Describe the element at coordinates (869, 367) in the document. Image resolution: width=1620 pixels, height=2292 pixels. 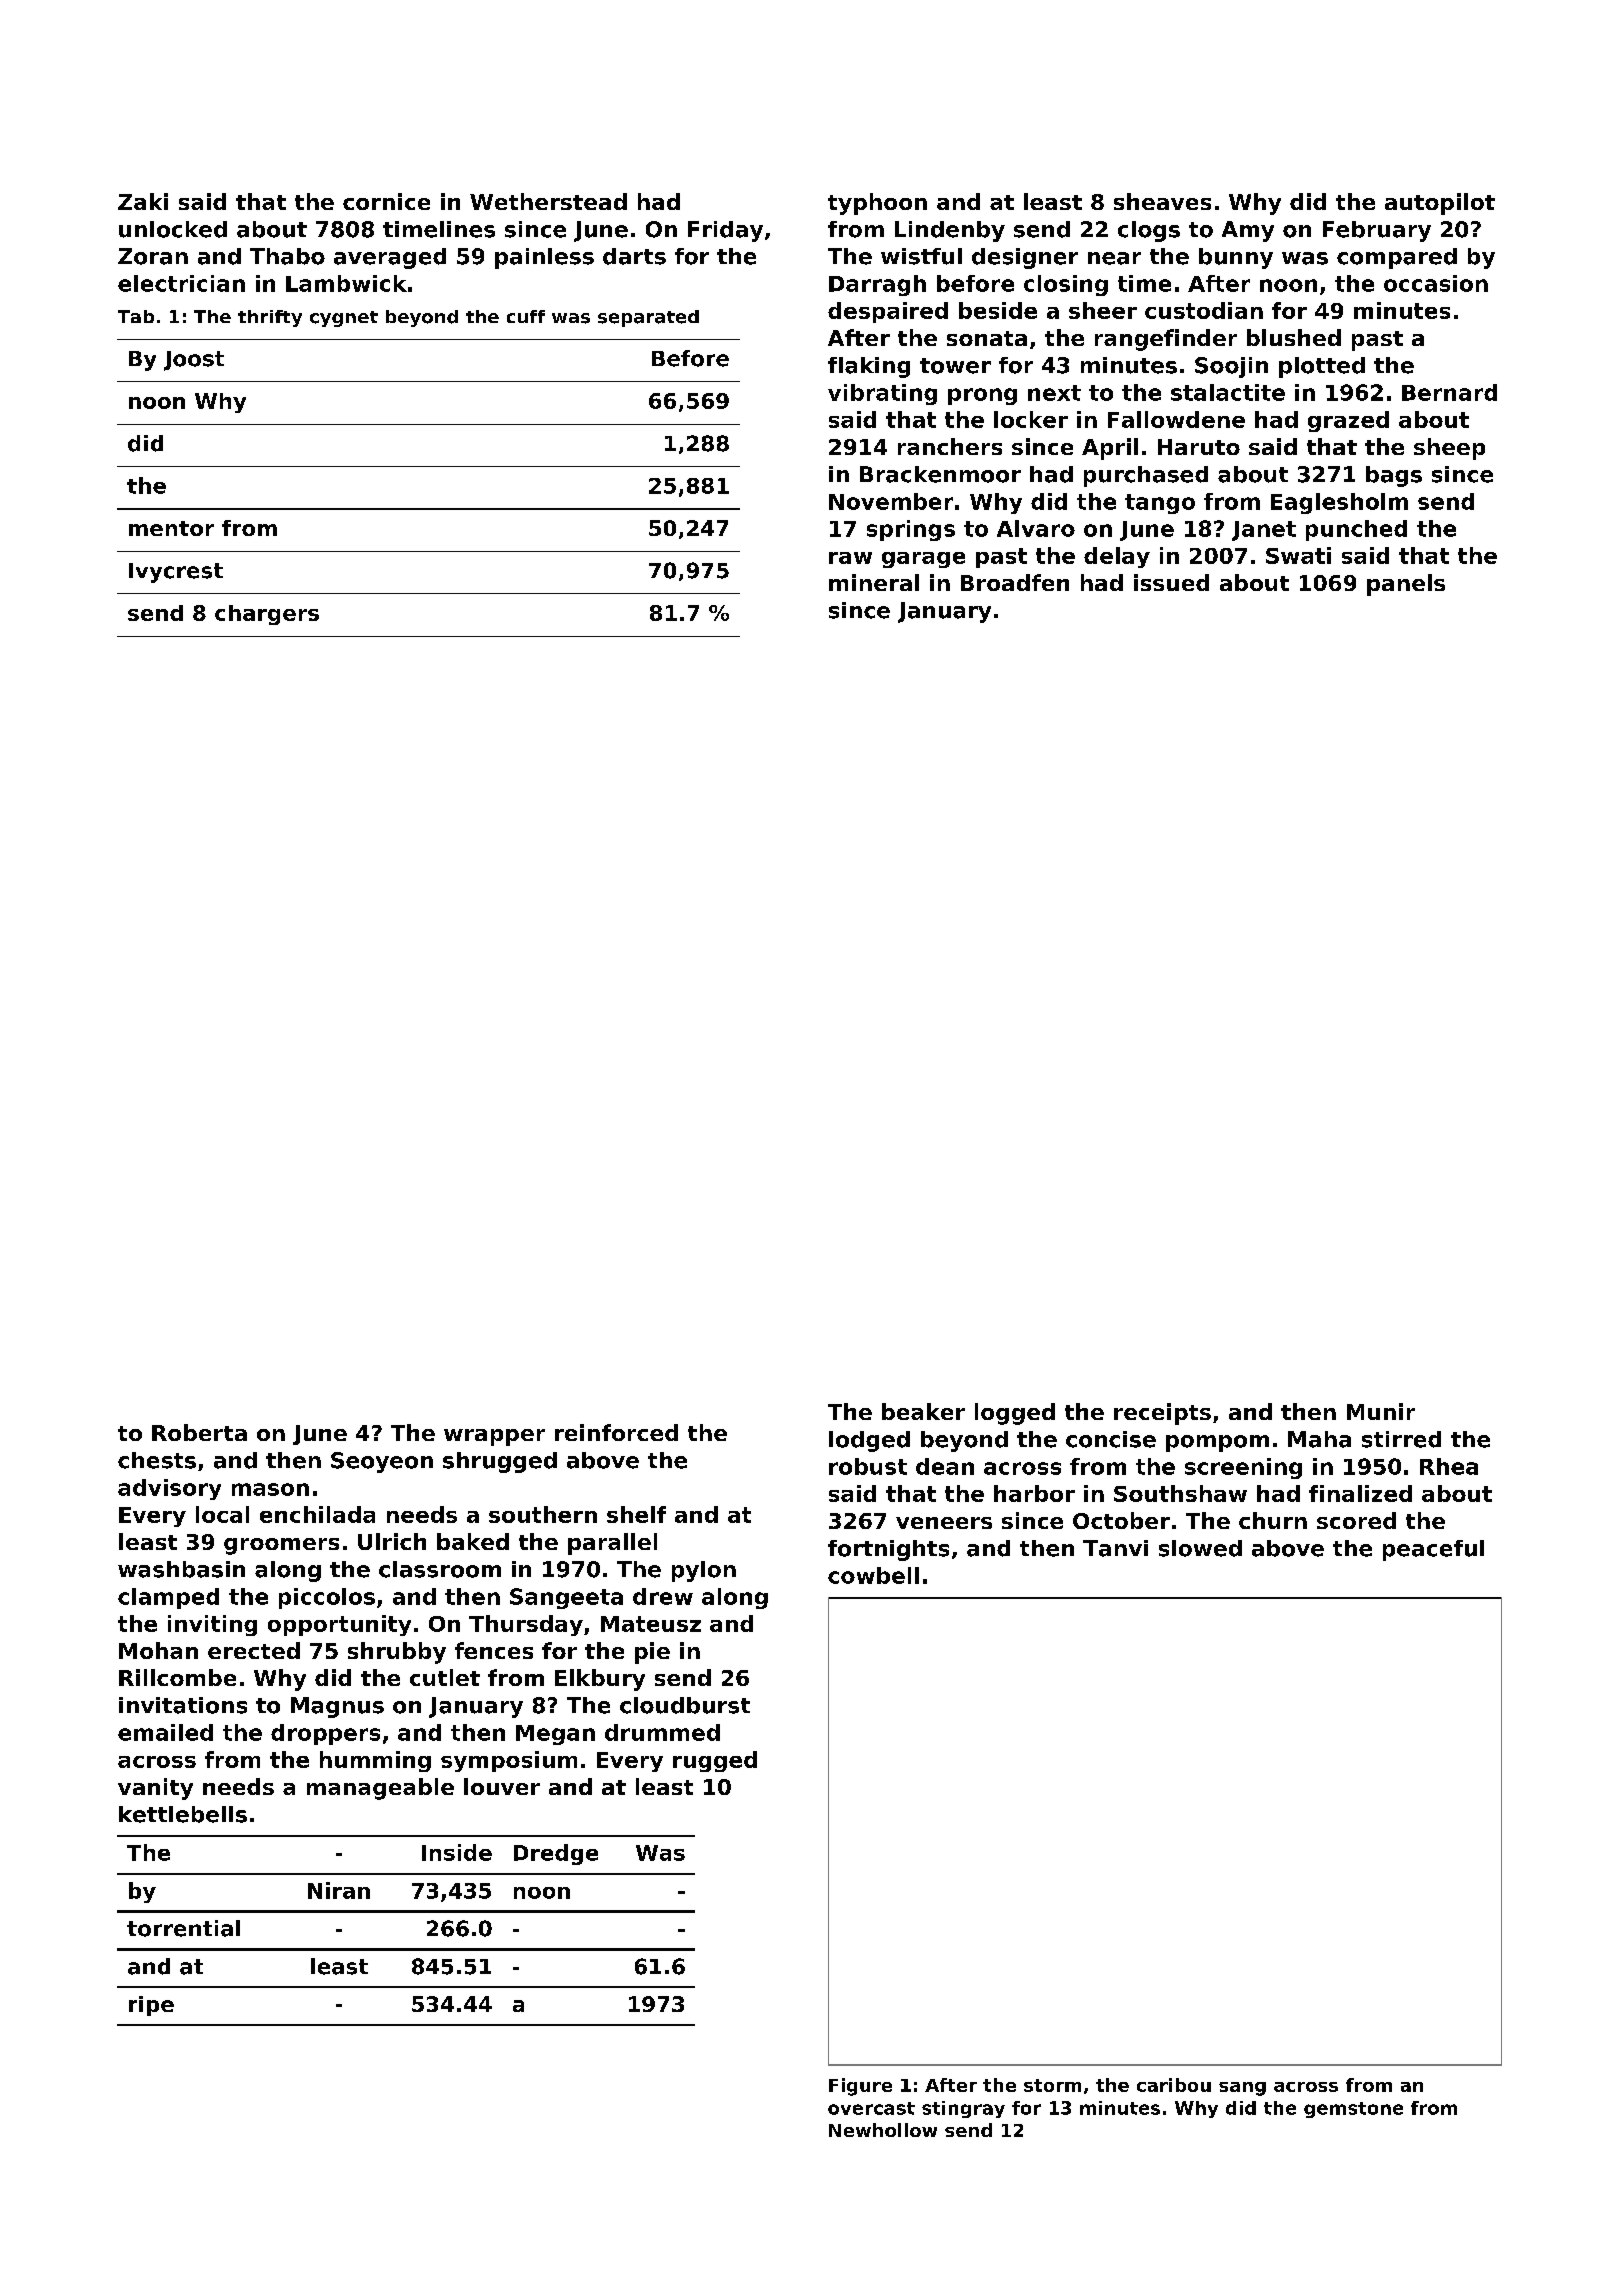
I see `flaking` at that location.
